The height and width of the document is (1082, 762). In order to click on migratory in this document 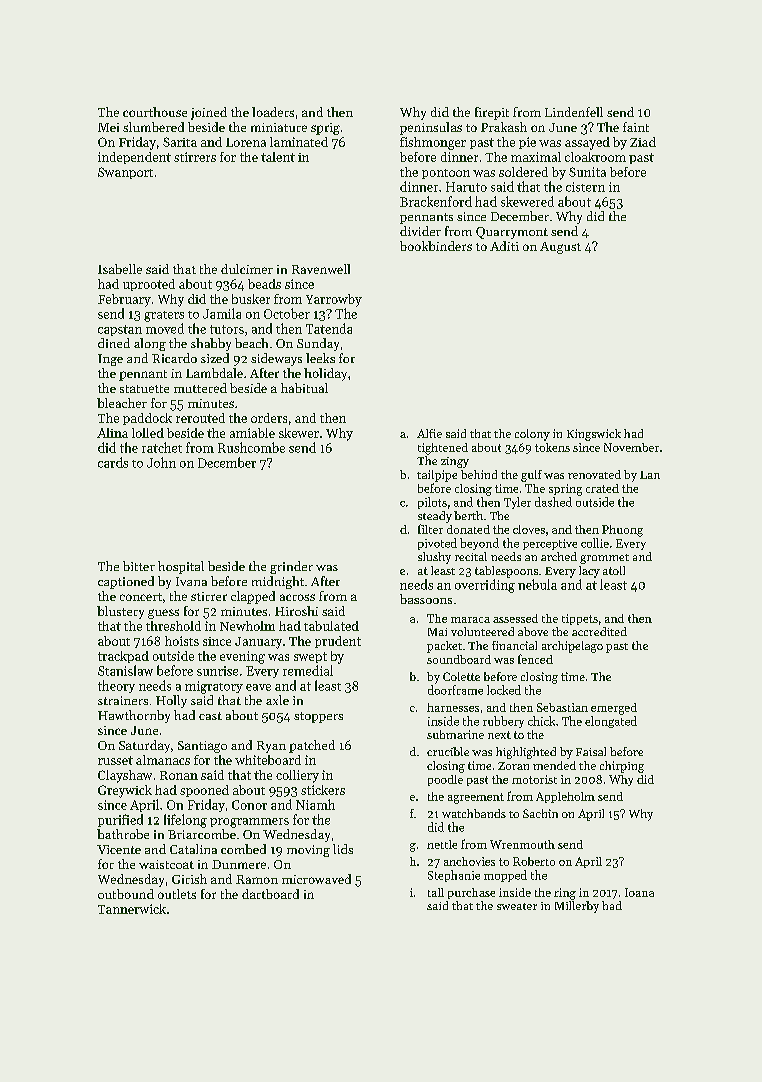, I will do `click(214, 687)`.
